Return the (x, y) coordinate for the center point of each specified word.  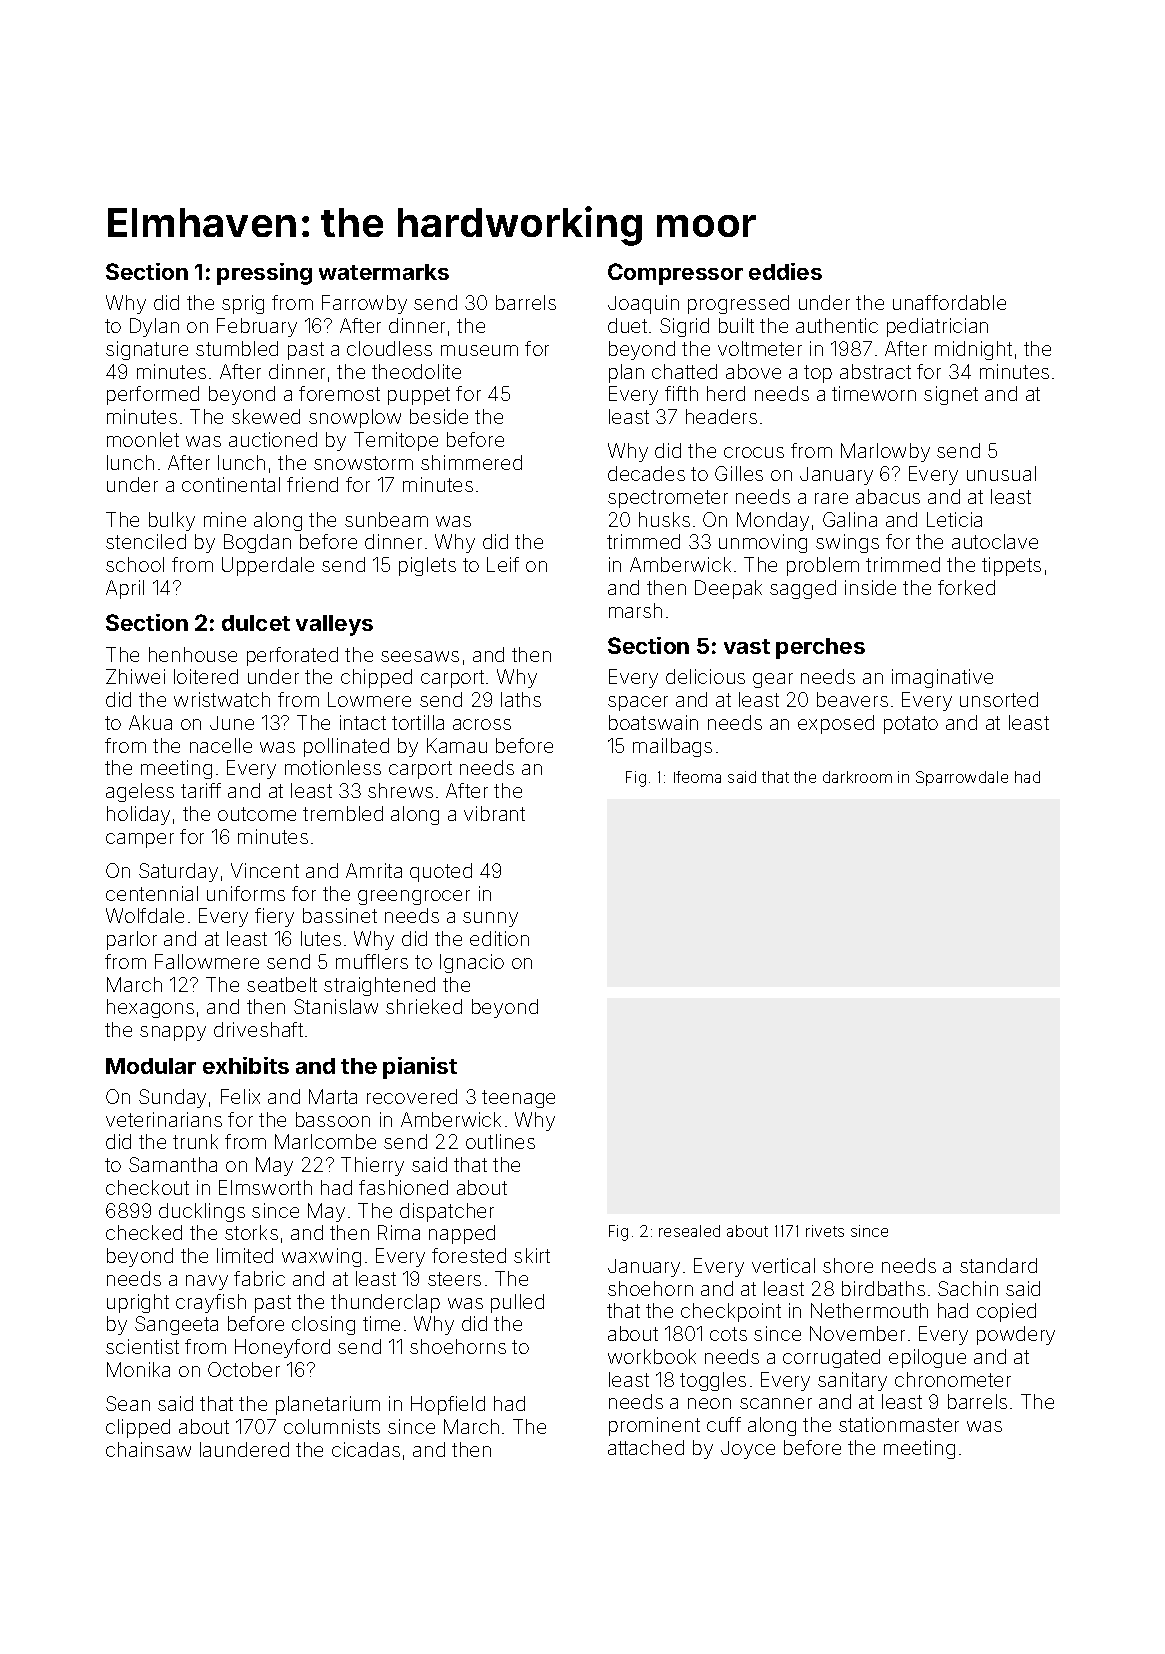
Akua (150, 722)
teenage (518, 1099)
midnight (973, 350)
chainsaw (148, 1449)
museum (479, 350)
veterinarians (164, 1119)
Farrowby (364, 304)
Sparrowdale (962, 778)
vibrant (494, 813)
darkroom (857, 777)
